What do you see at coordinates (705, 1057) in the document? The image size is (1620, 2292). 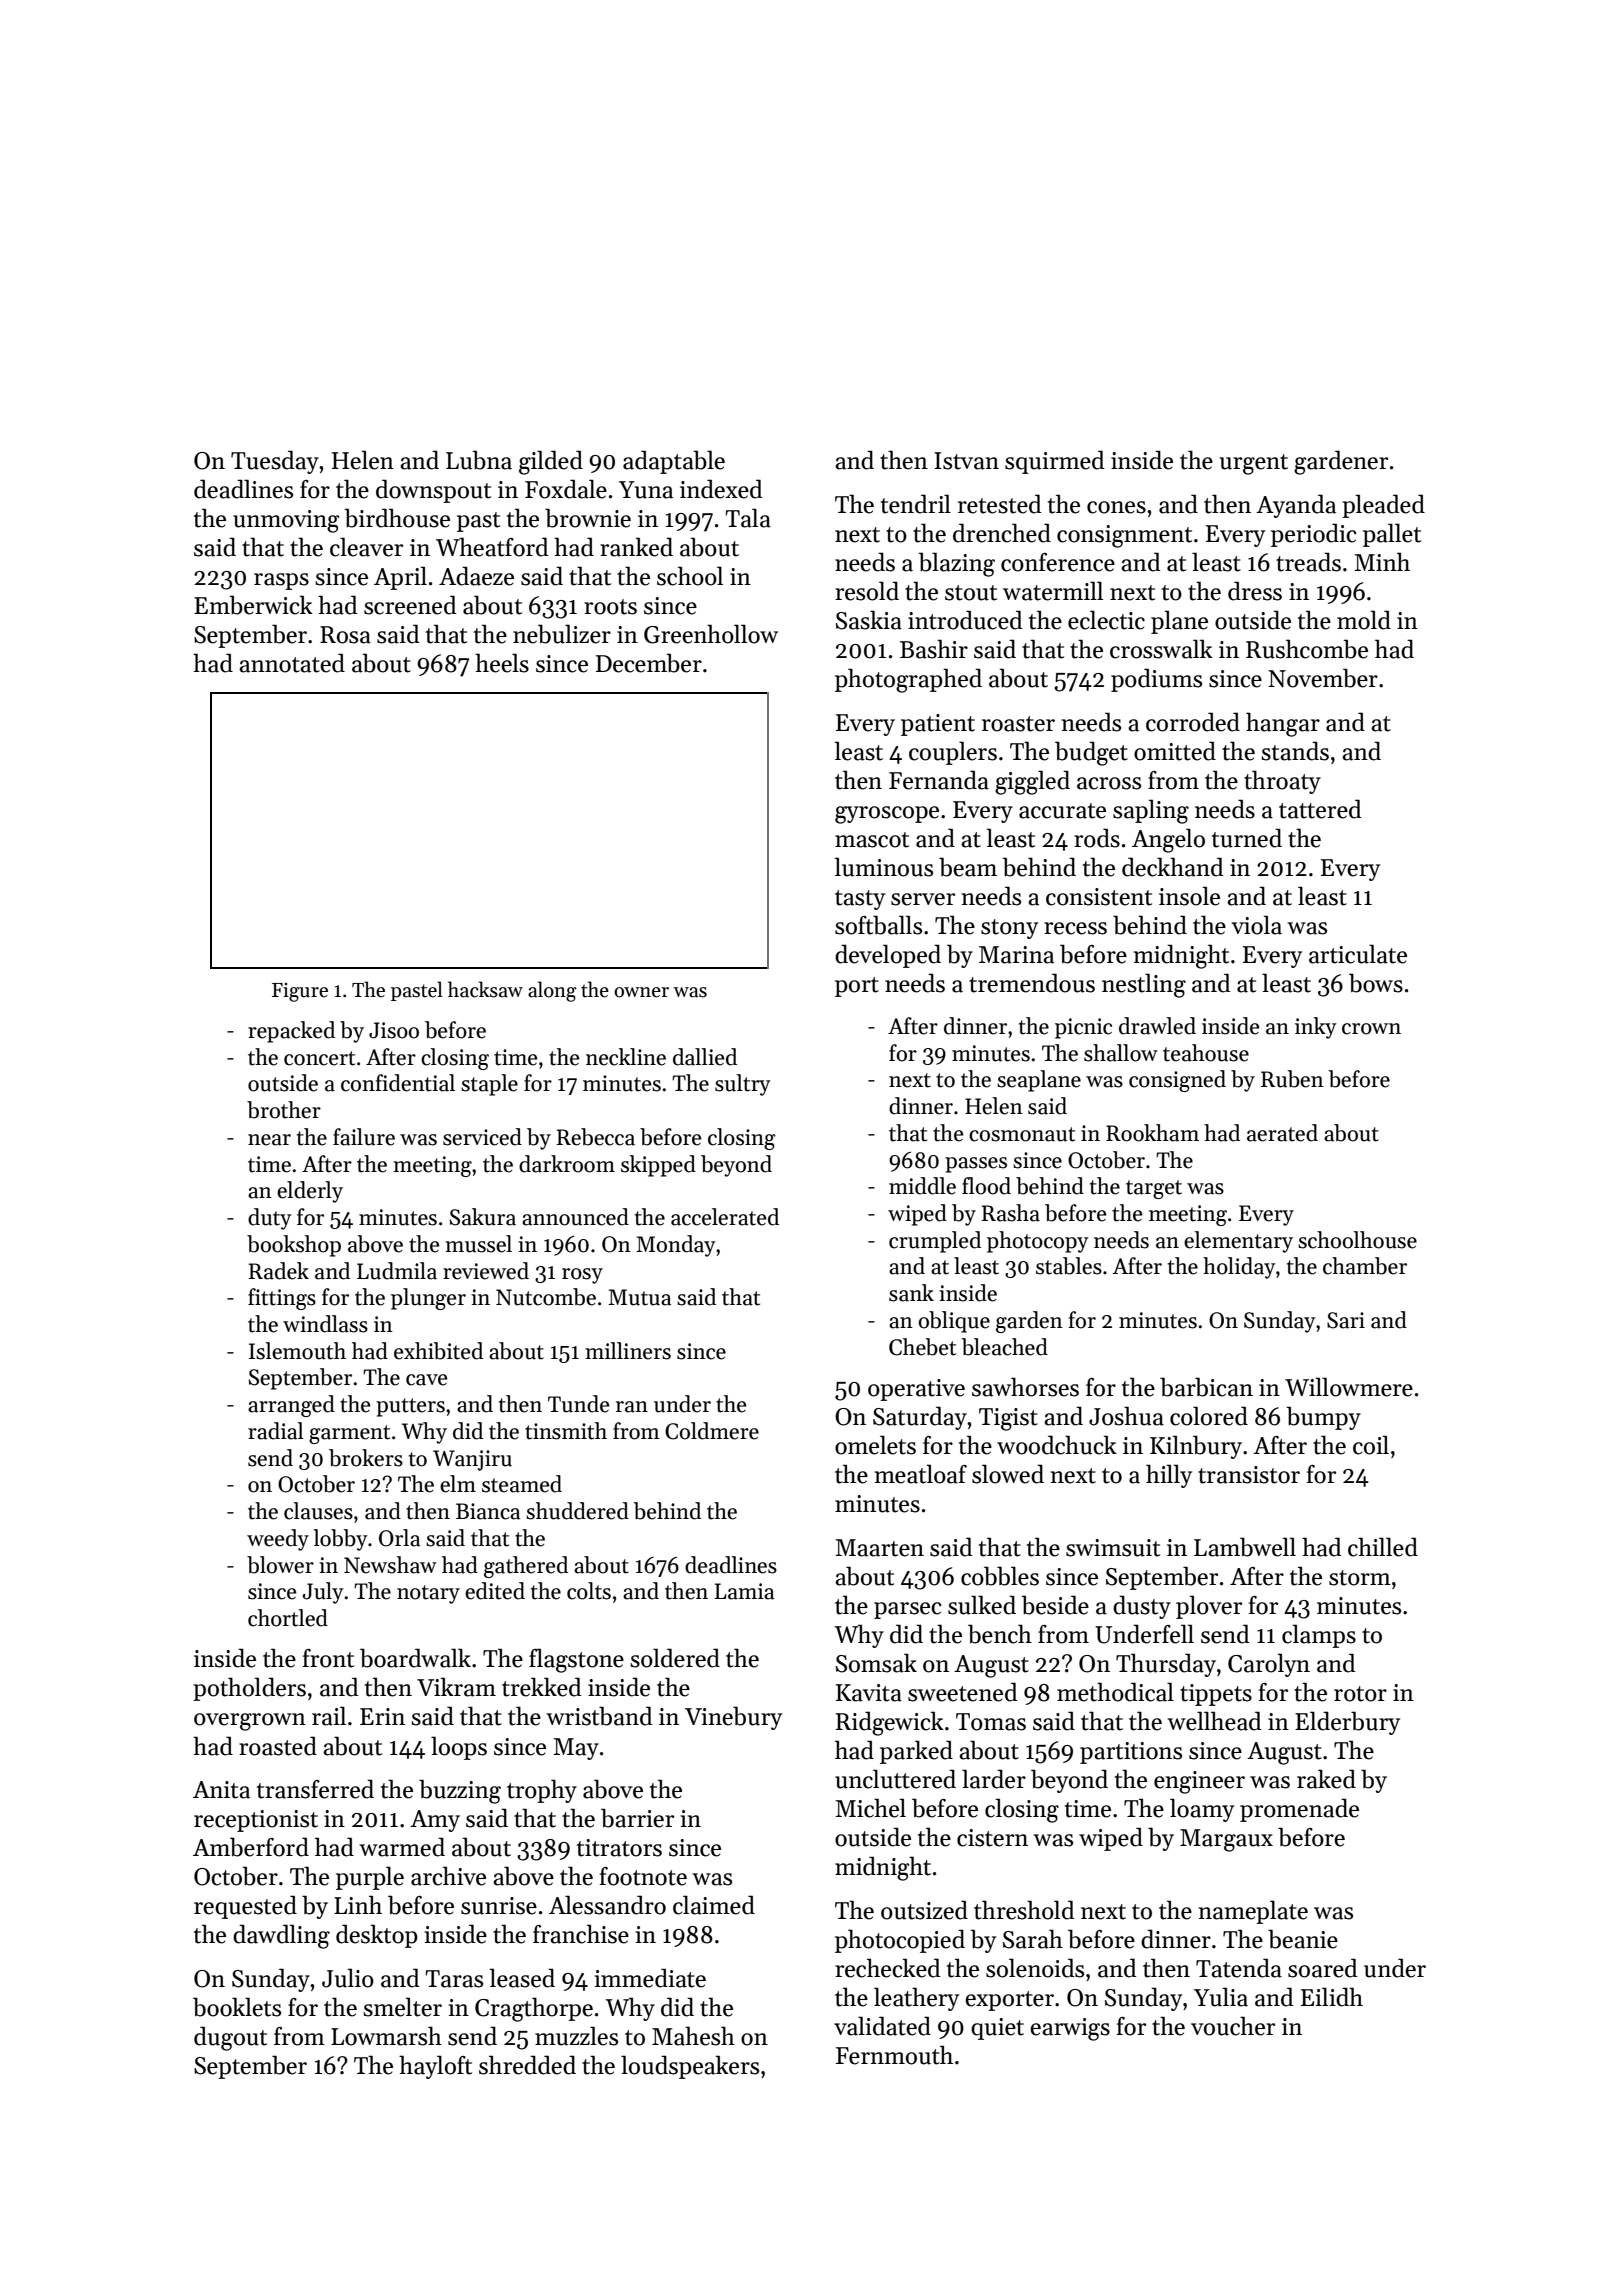 I see `dallied` at bounding box center [705, 1057].
